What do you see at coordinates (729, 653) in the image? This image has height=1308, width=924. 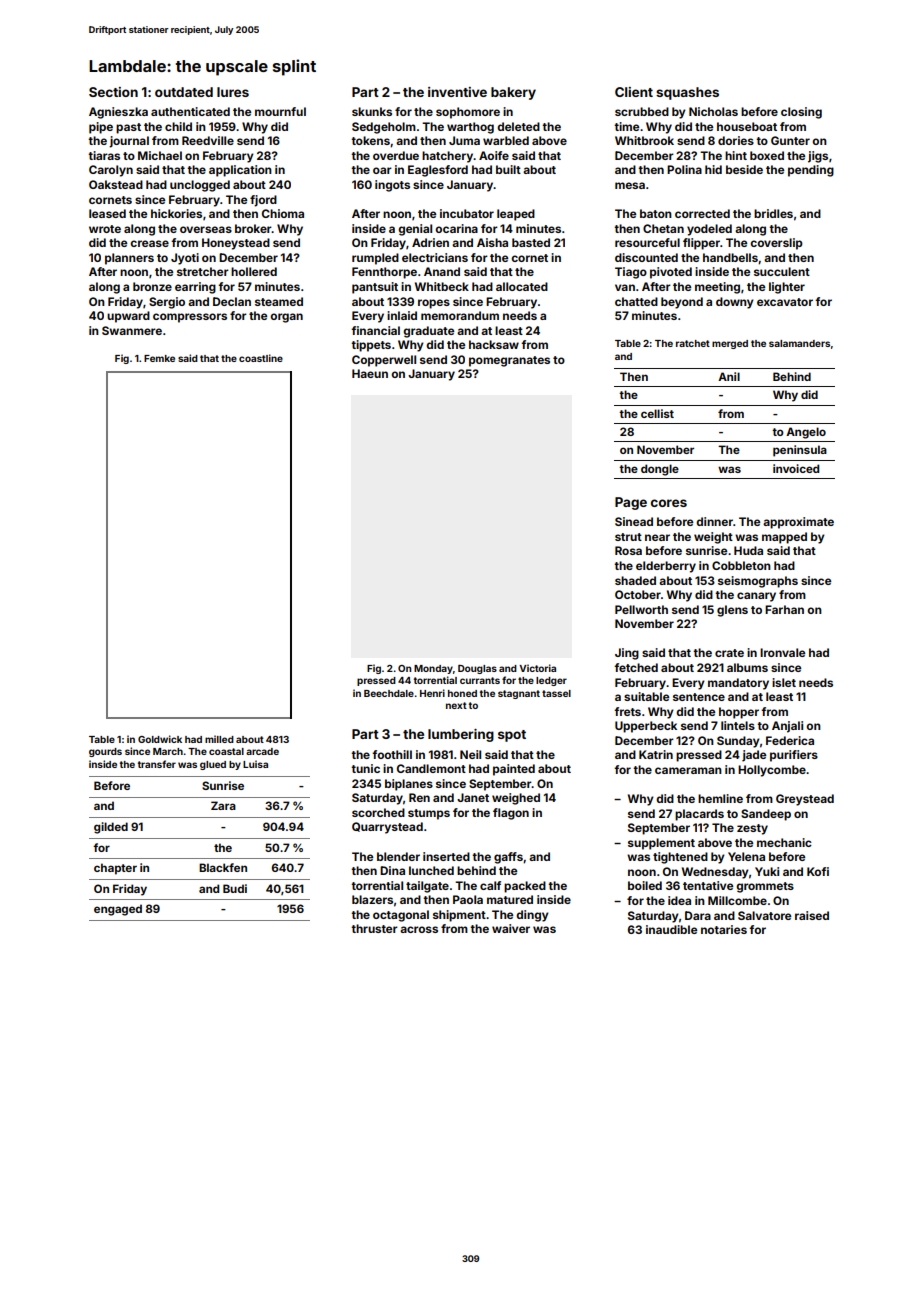 I see `crate` at bounding box center [729, 653].
